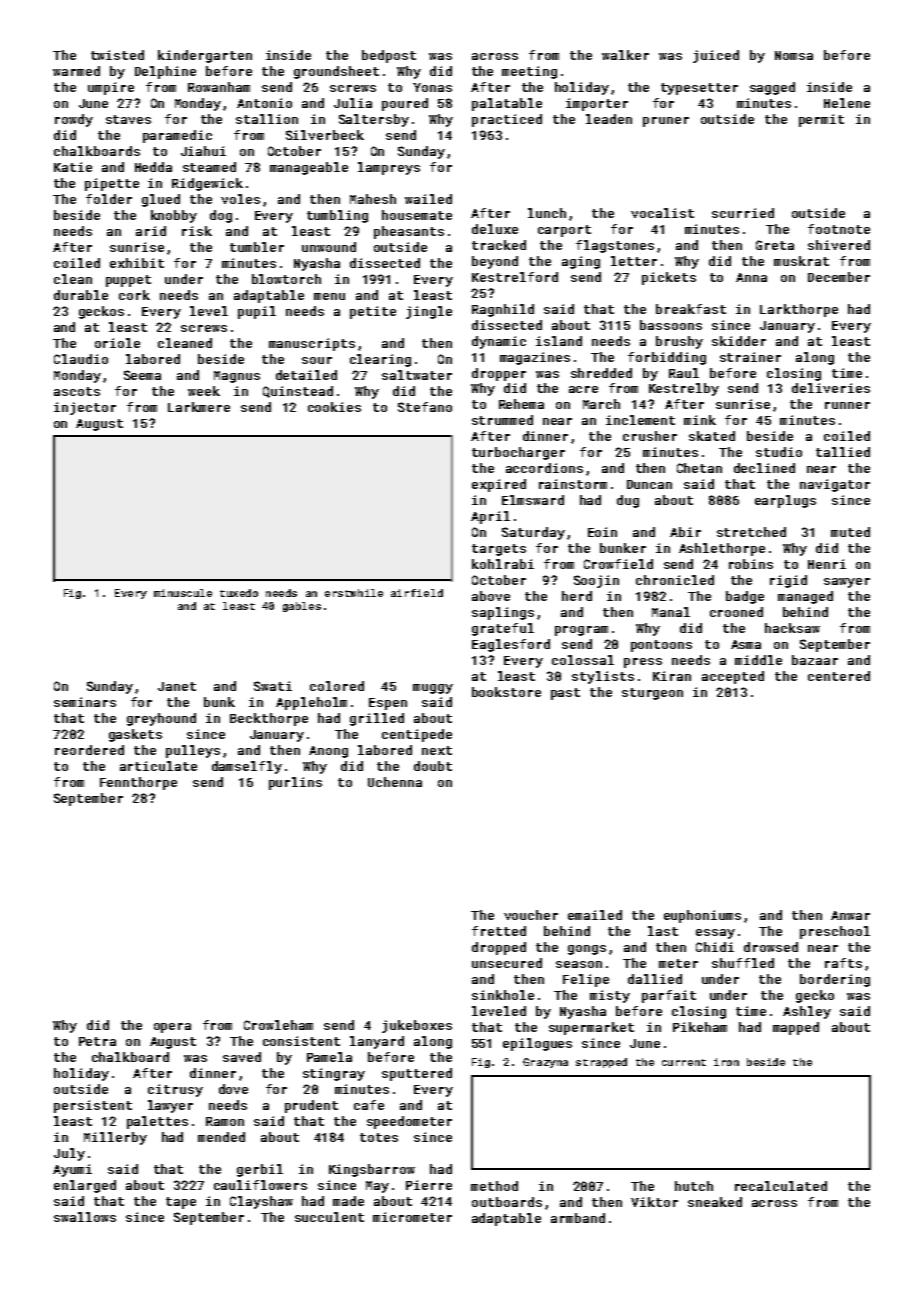  What do you see at coordinates (205, 56) in the screenshot?
I see `kindergarten` at bounding box center [205, 56].
